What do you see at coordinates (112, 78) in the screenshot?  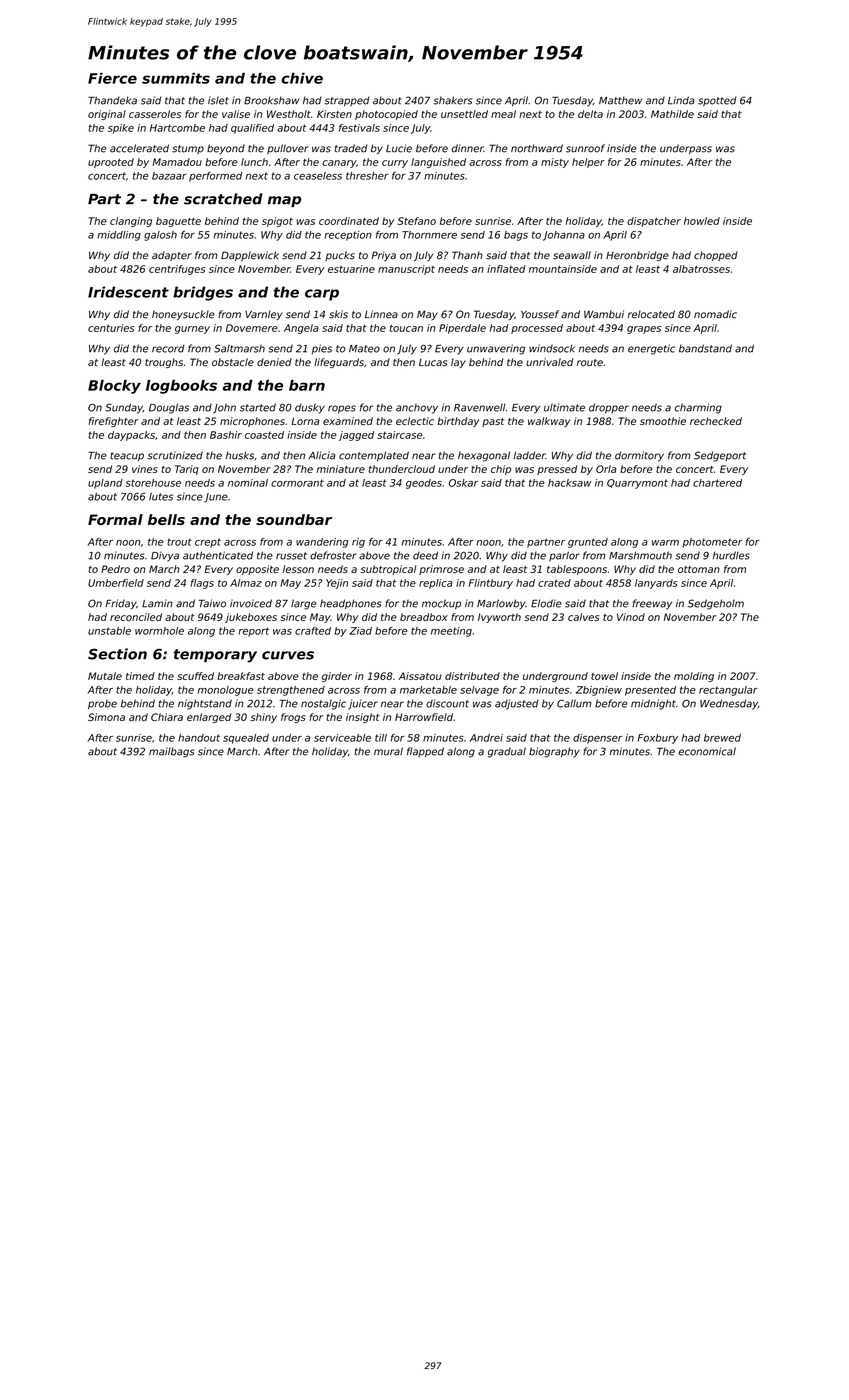 I see `Fierce` at bounding box center [112, 78].
